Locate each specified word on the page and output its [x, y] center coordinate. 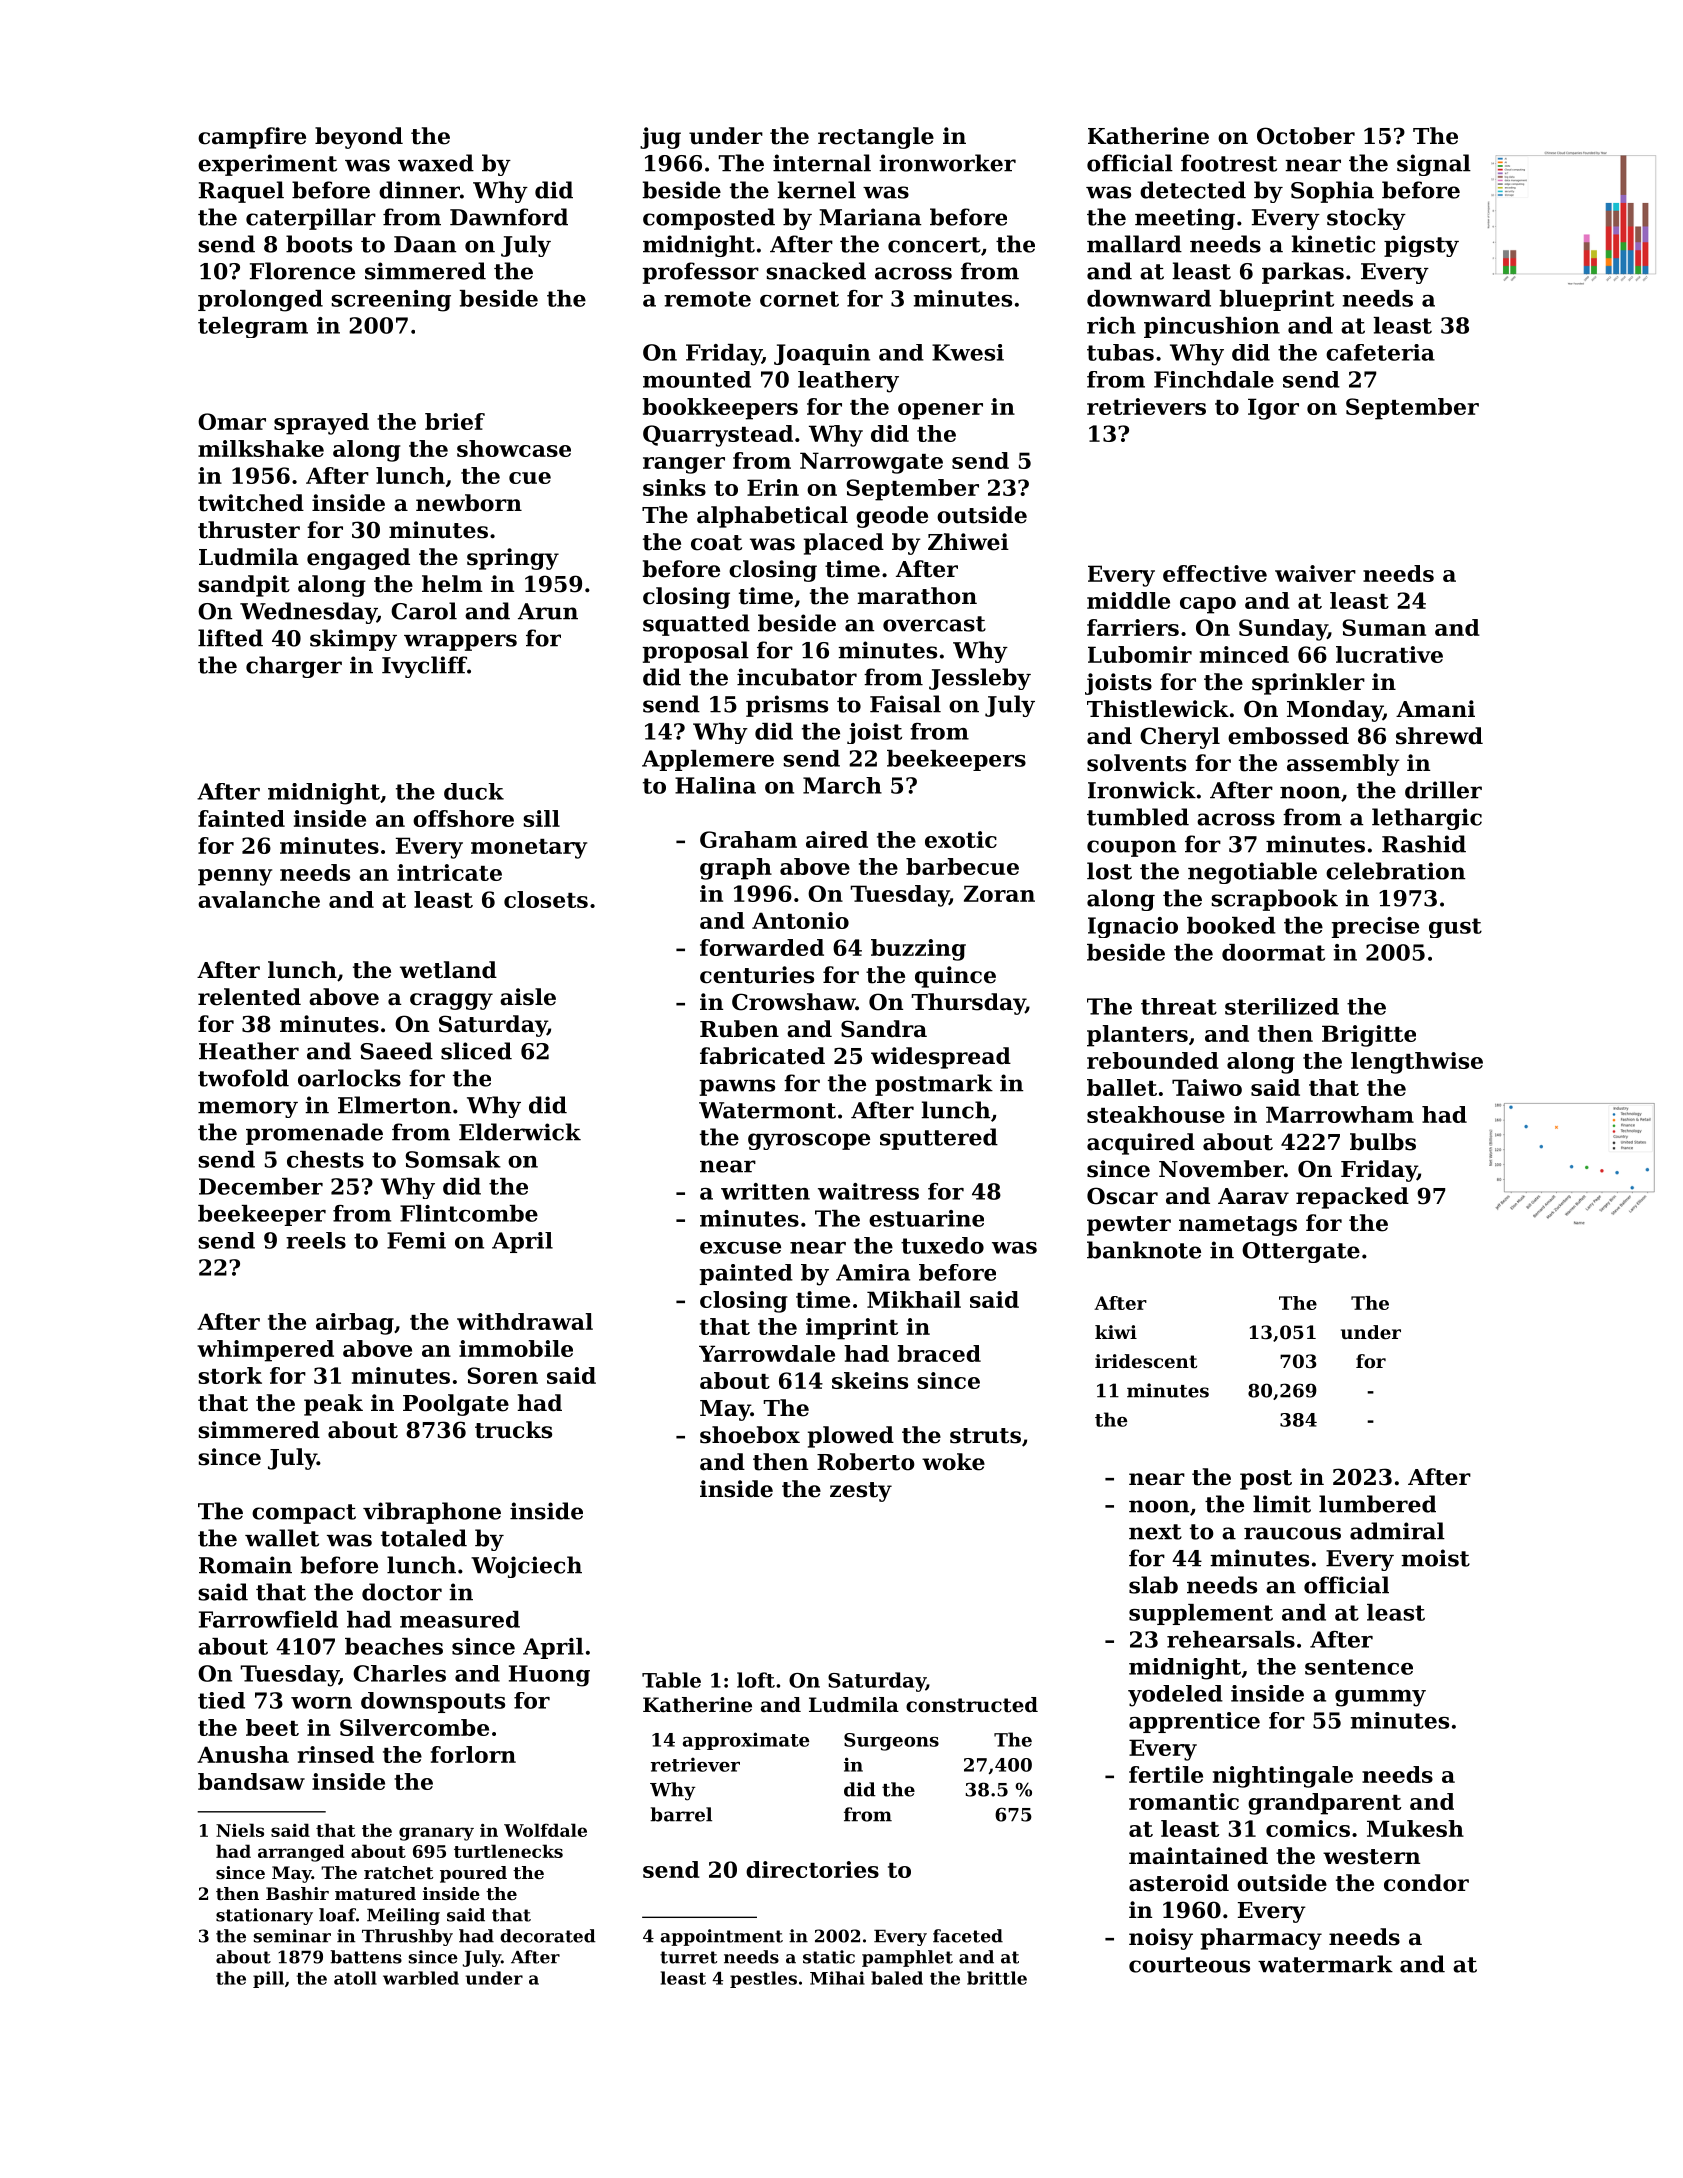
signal [1434, 165]
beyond [359, 138]
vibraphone [432, 1513]
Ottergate [1301, 1252]
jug [660, 138]
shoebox [750, 1435]
